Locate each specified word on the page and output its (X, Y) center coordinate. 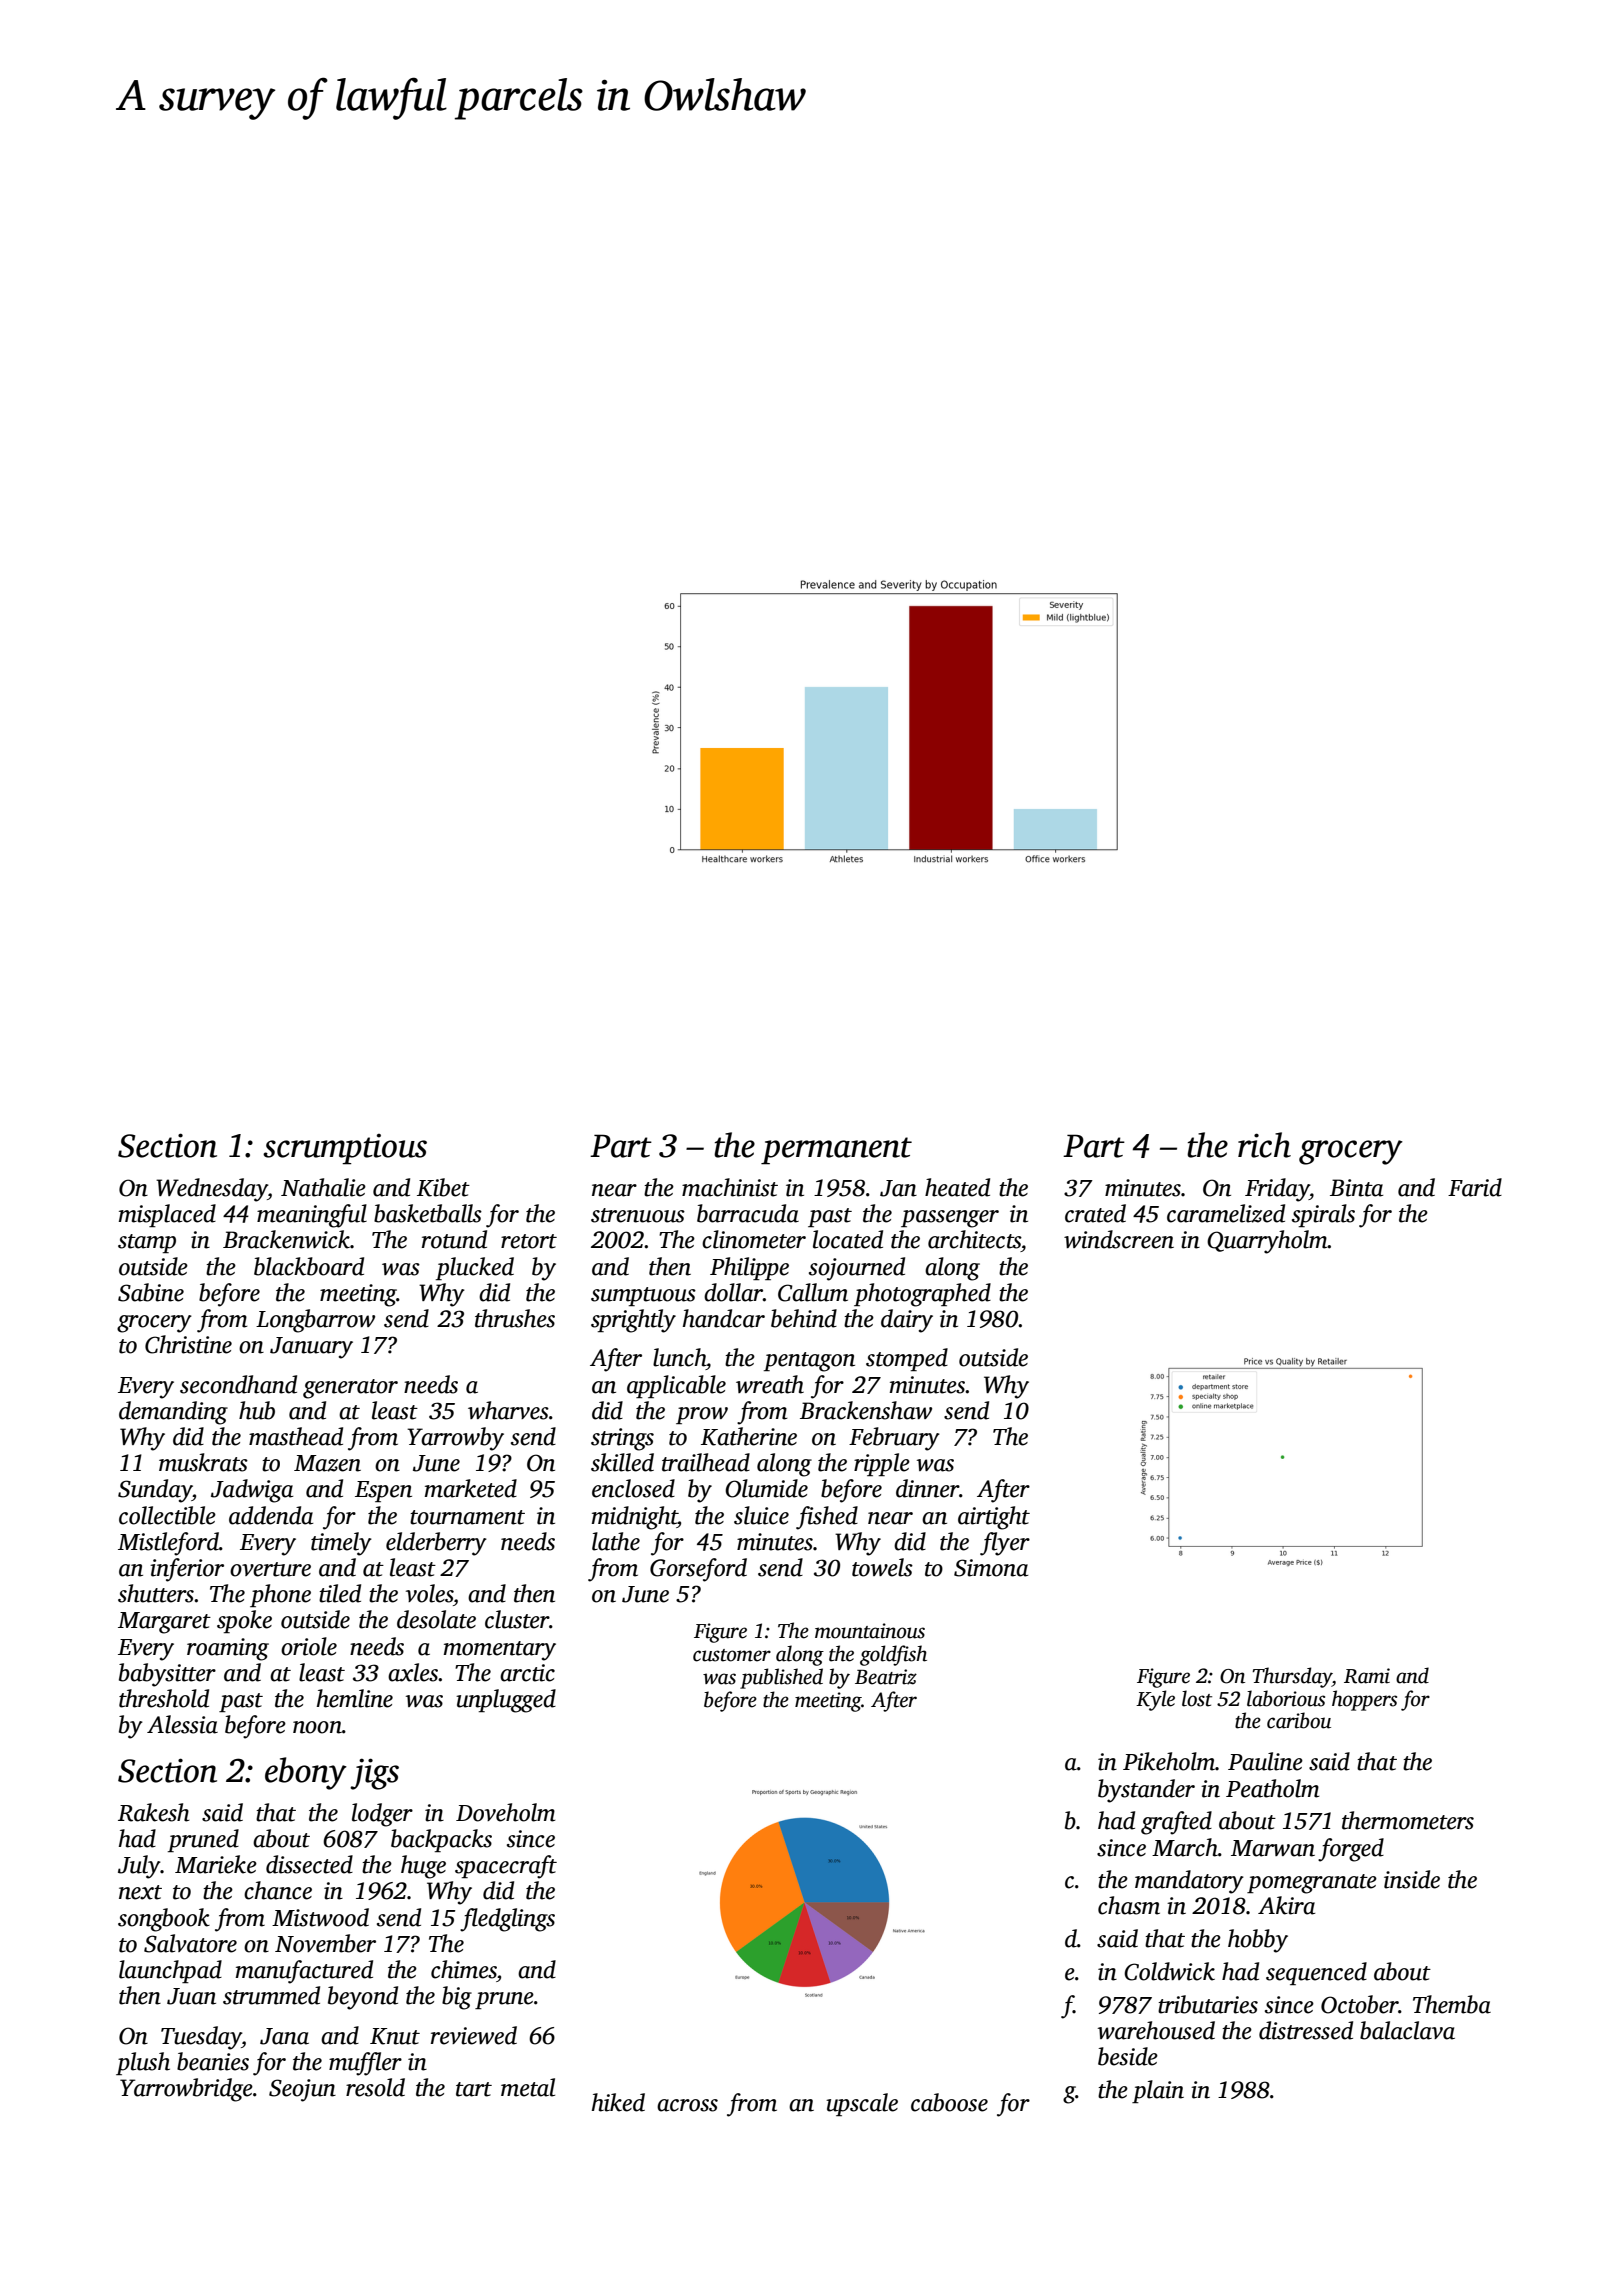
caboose (949, 2102)
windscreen (1119, 1239)
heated (957, 1187)
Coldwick (1169, 1971)
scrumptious (345, 1149)
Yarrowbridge (186, 2090)
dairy (907, 1321)
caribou (1299, 1720)
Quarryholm (1267, 1242)
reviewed (474, 2035)
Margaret (164, 1623)
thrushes (515, 1318)
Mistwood (320, 1917)
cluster (517, 1619)
